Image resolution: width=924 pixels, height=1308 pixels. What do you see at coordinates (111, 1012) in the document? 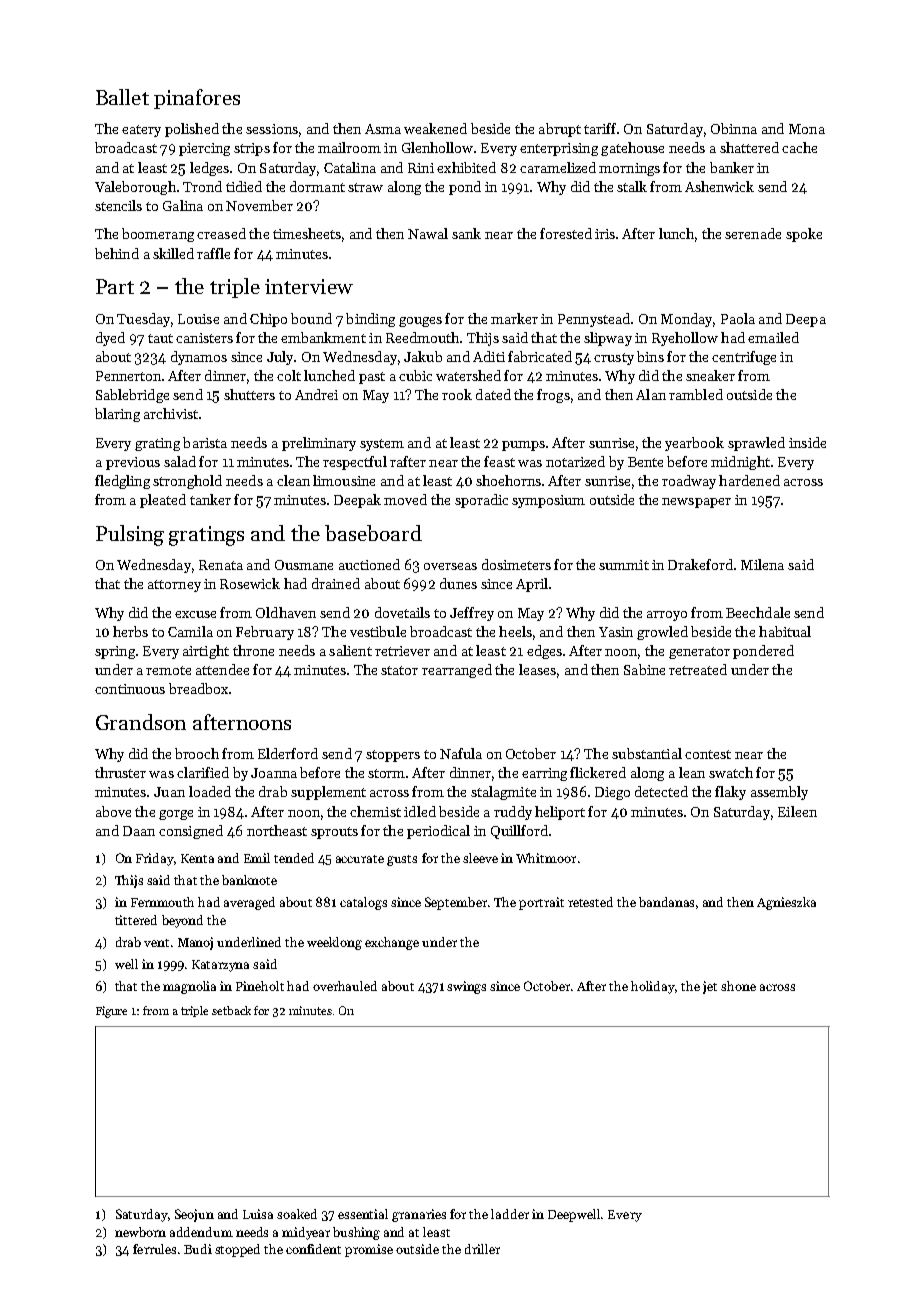
I see `Figure` at bounding box center [111, 1012].
